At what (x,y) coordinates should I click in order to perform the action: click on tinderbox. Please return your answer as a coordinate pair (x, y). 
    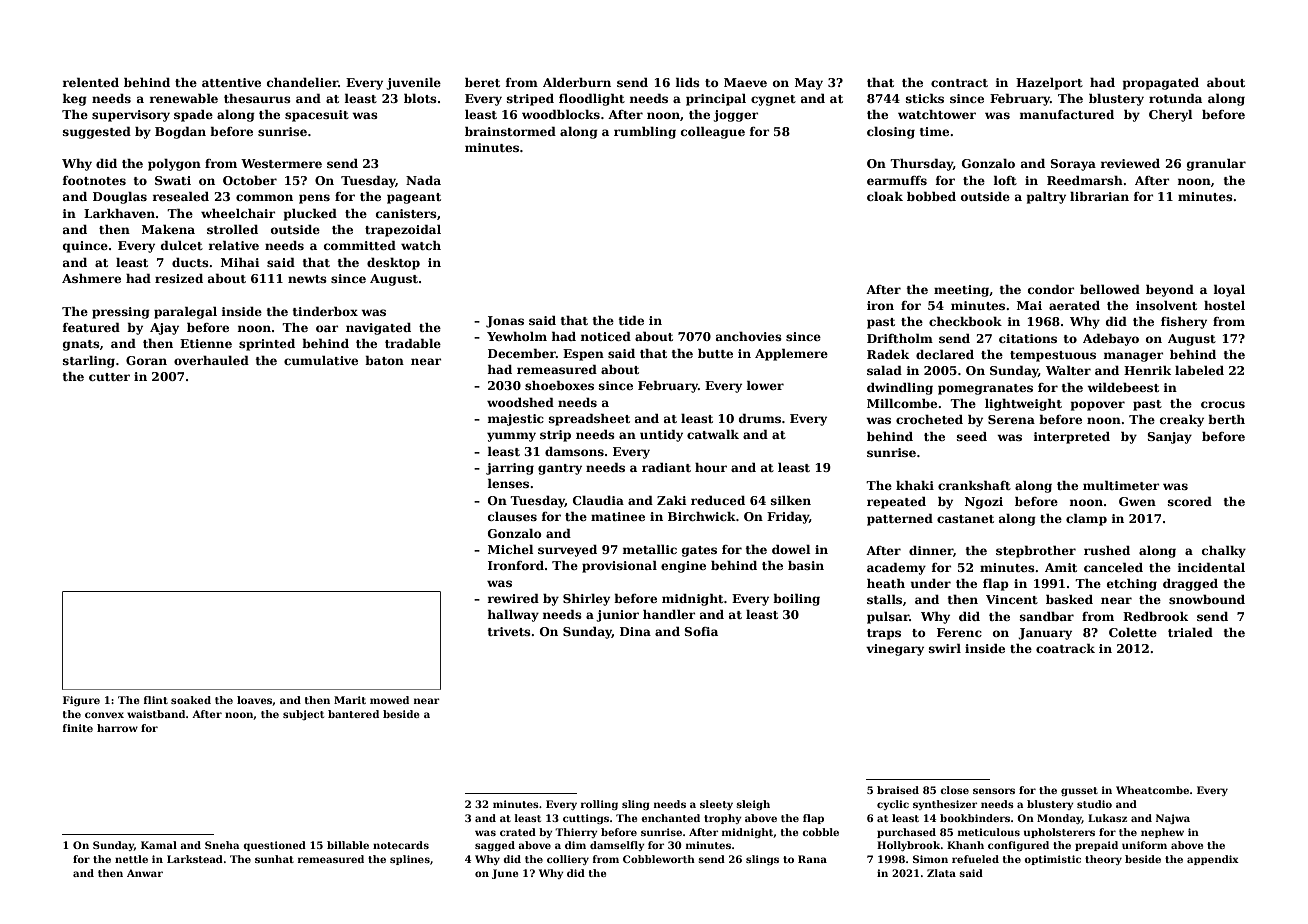
    Looking at the image, I should click on (325, 311).
